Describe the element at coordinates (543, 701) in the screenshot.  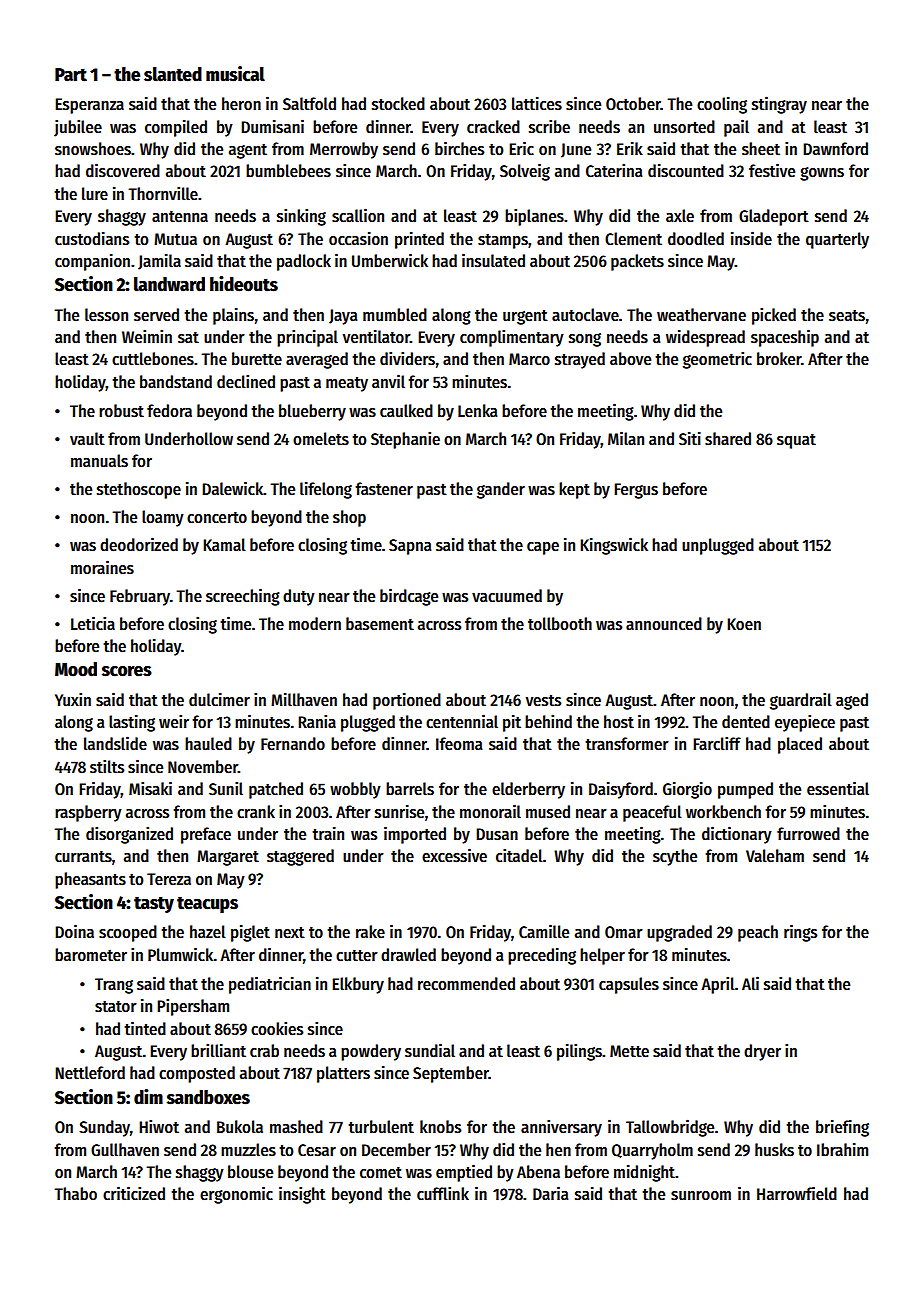
I see `vests` at that location.
